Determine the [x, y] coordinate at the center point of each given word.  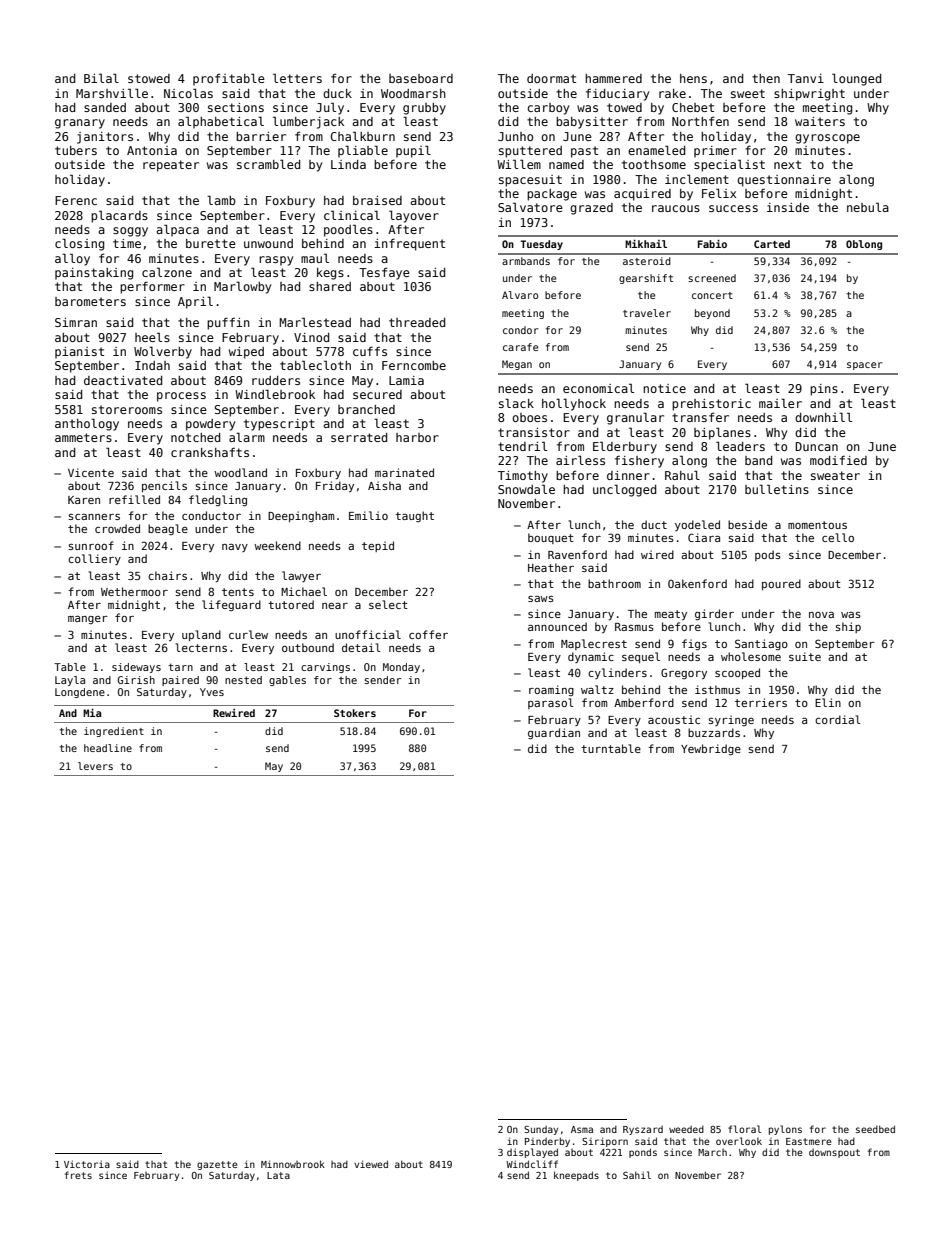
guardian [554, 733]
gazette [217, 1165]
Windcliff [532, 1164]
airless [580, 460]
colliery [94, 559]
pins [824, 390]
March [712, 1152]
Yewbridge [711, 749]
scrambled [268, 164]
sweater [835, 475]
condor [520, 330]
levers [95, 766]
